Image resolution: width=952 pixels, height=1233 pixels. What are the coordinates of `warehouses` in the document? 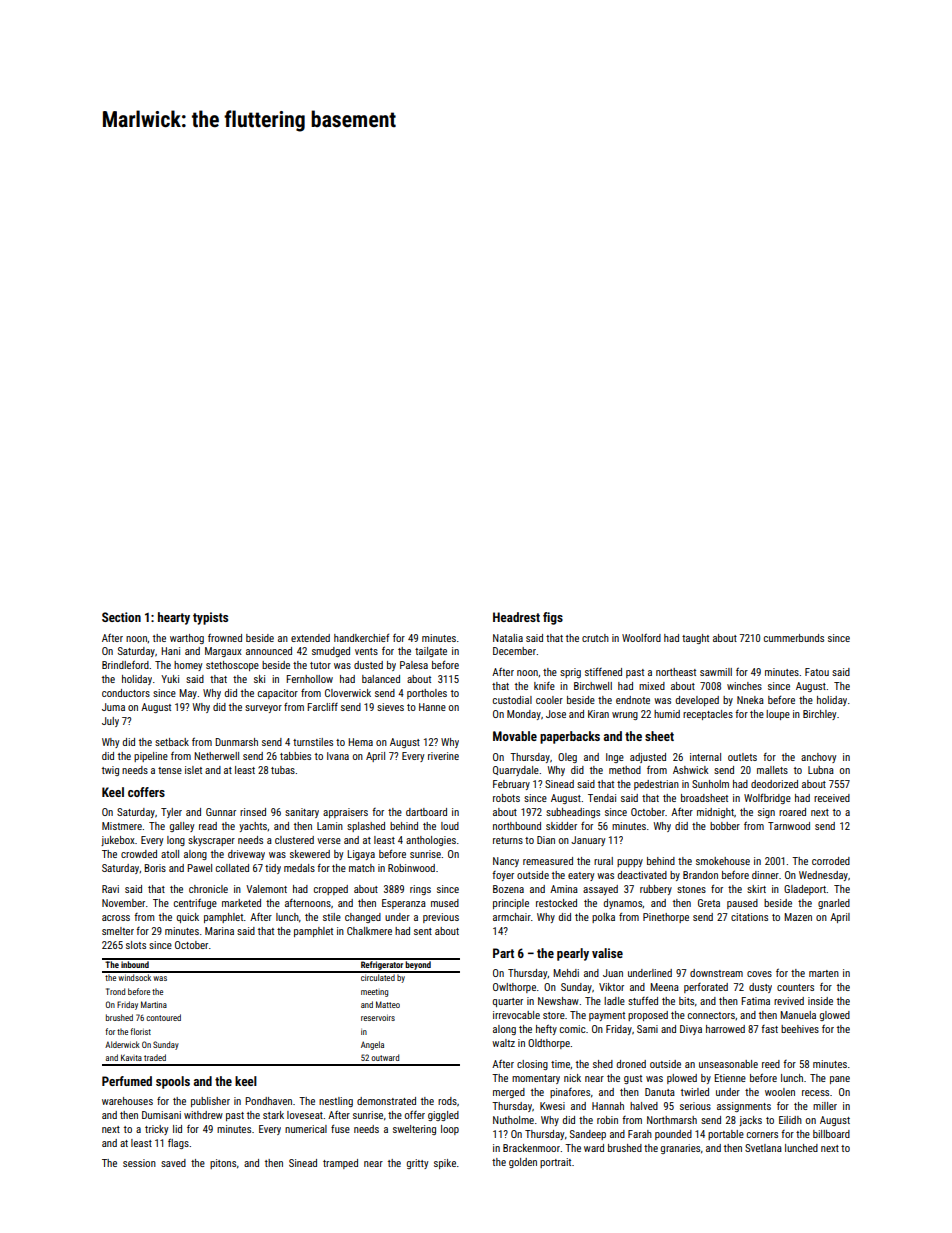 It's located at (127, 1101).
